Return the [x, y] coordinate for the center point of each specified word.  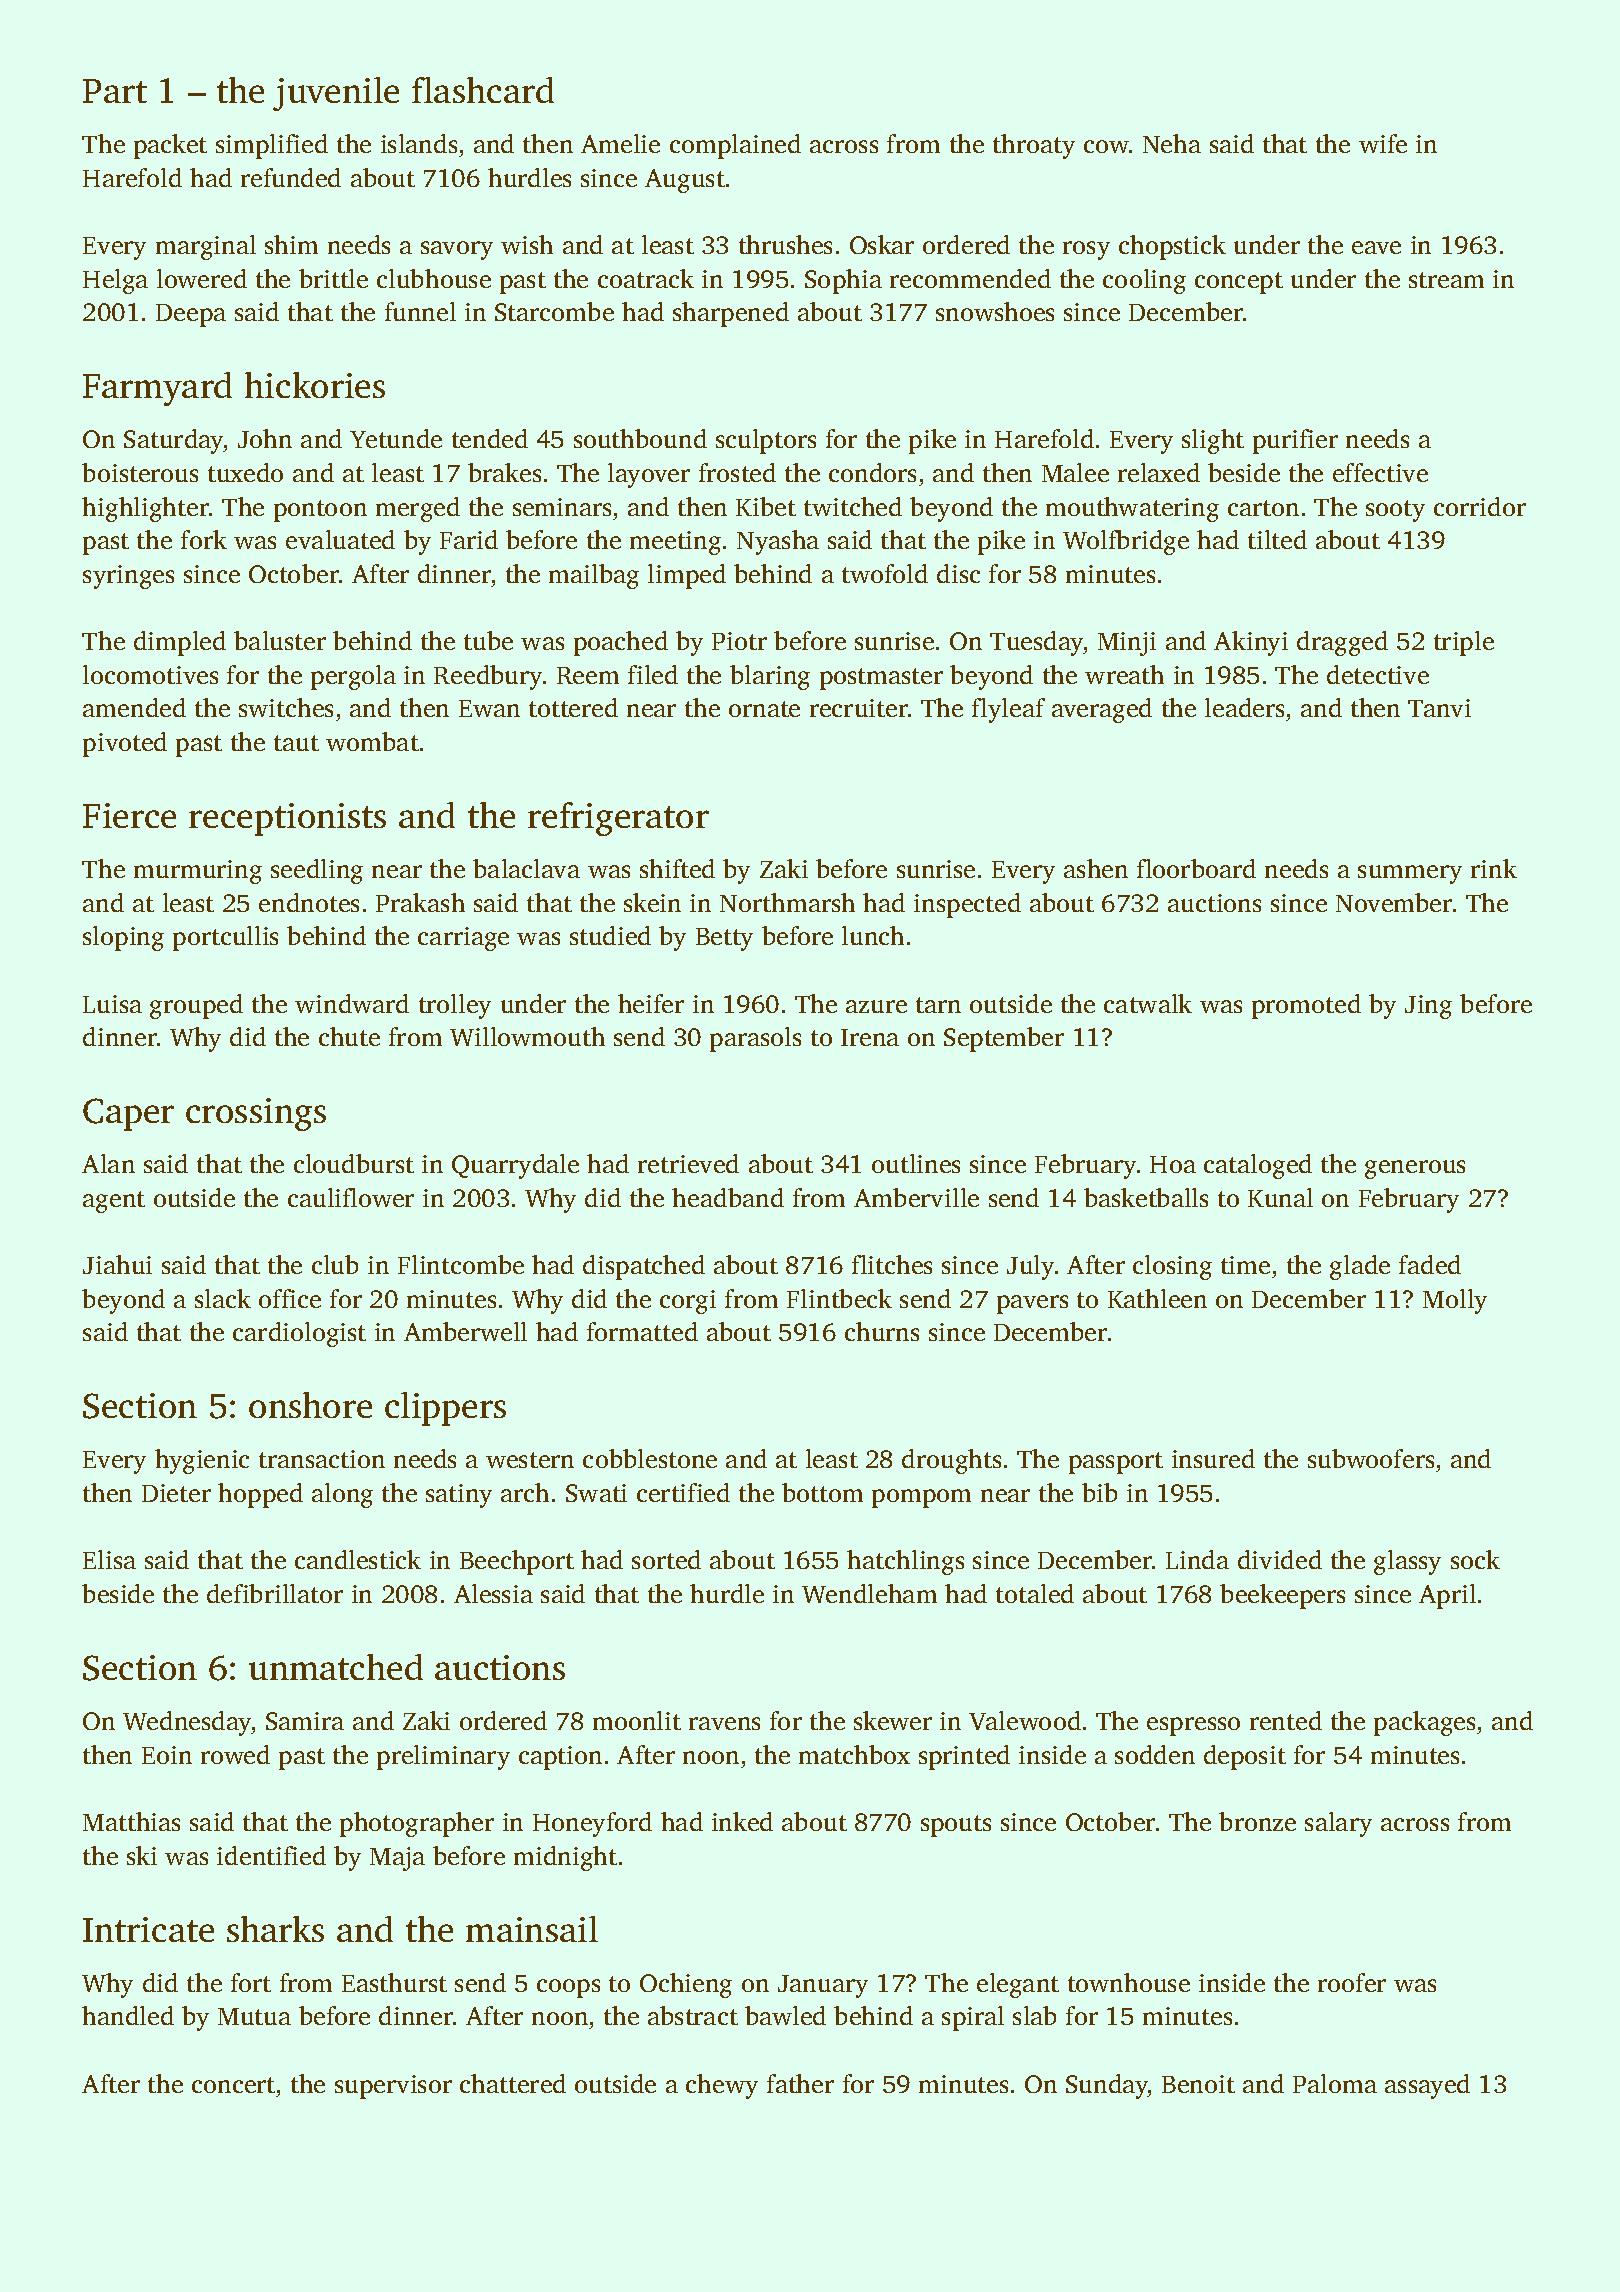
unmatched [336, 1667]
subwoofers [1371, 1458]
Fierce [129, 815]
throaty [1034, 146]
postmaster [881, 679]
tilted [1277, 539]
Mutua [254, 2016]
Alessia [493, 1593]
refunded [291, 177]
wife [1383, 143]
